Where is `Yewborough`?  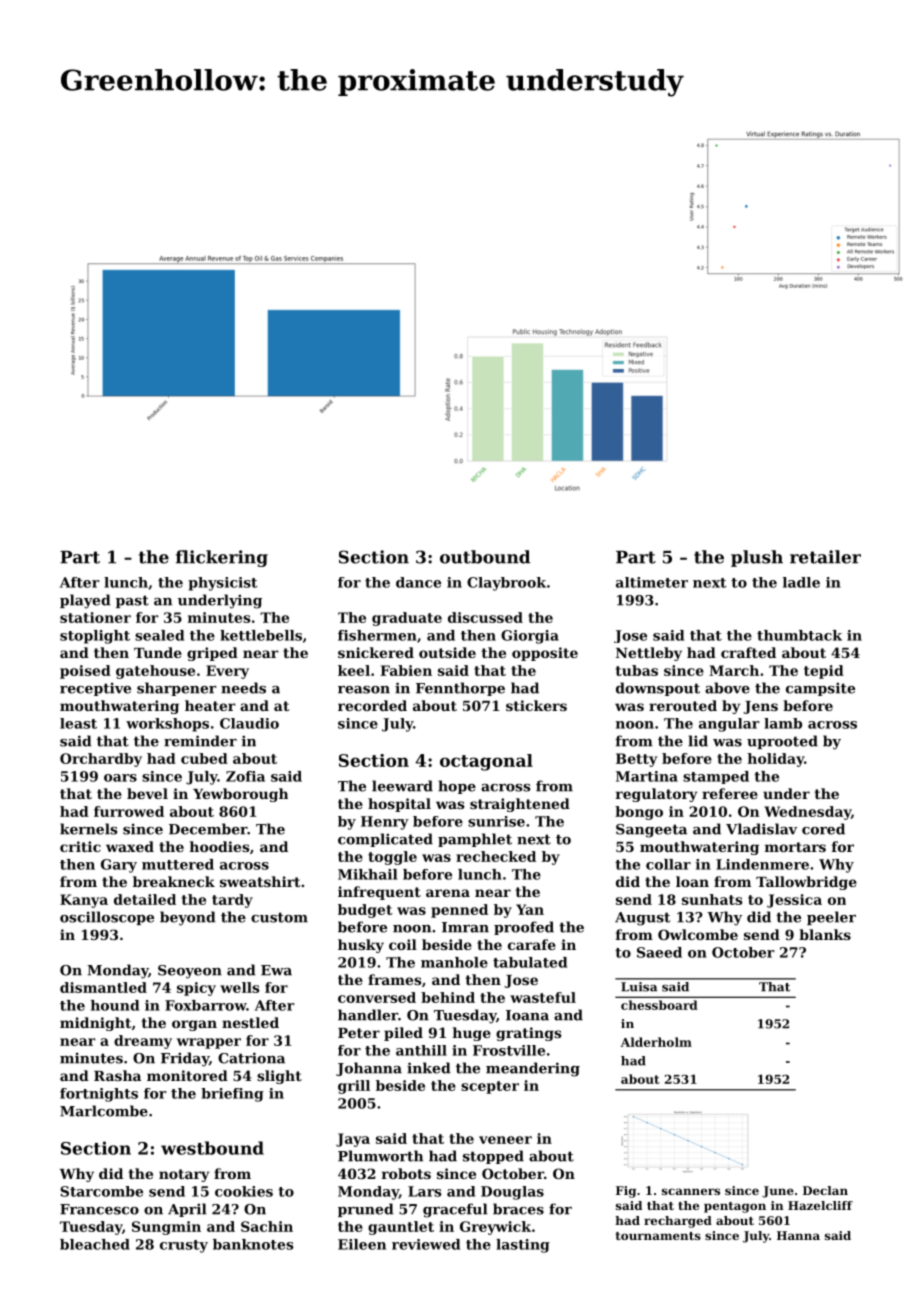 Yewborough is located at coordinates (240, 795).
